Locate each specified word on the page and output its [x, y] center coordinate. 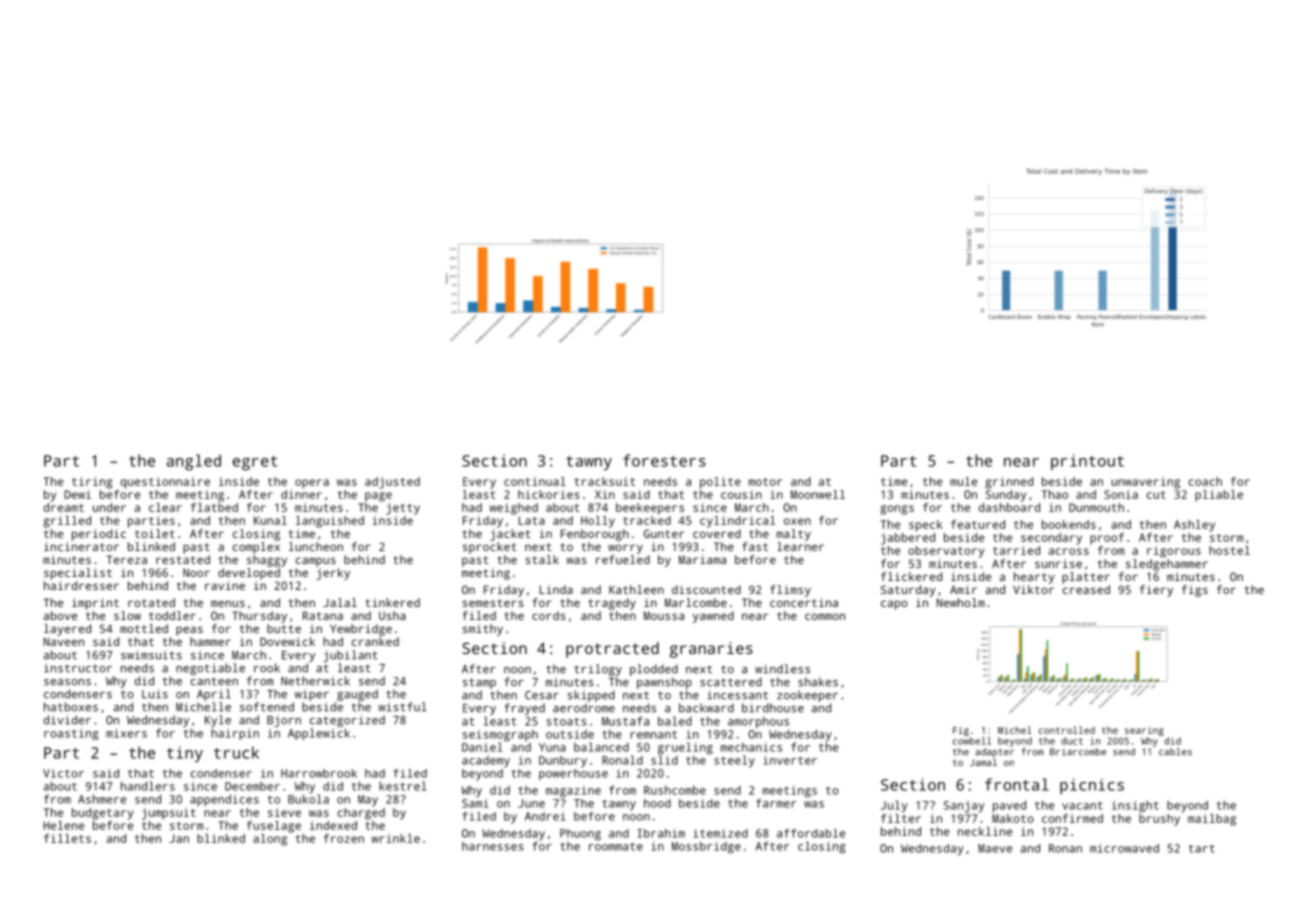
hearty [1034, 578]
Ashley [1194, 526]
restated [183, 559]
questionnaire [165, 483]
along [270, 840]
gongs [897, 510]
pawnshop [664, 683]
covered [717, 533]
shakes [818, 682]
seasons [67, 682]
